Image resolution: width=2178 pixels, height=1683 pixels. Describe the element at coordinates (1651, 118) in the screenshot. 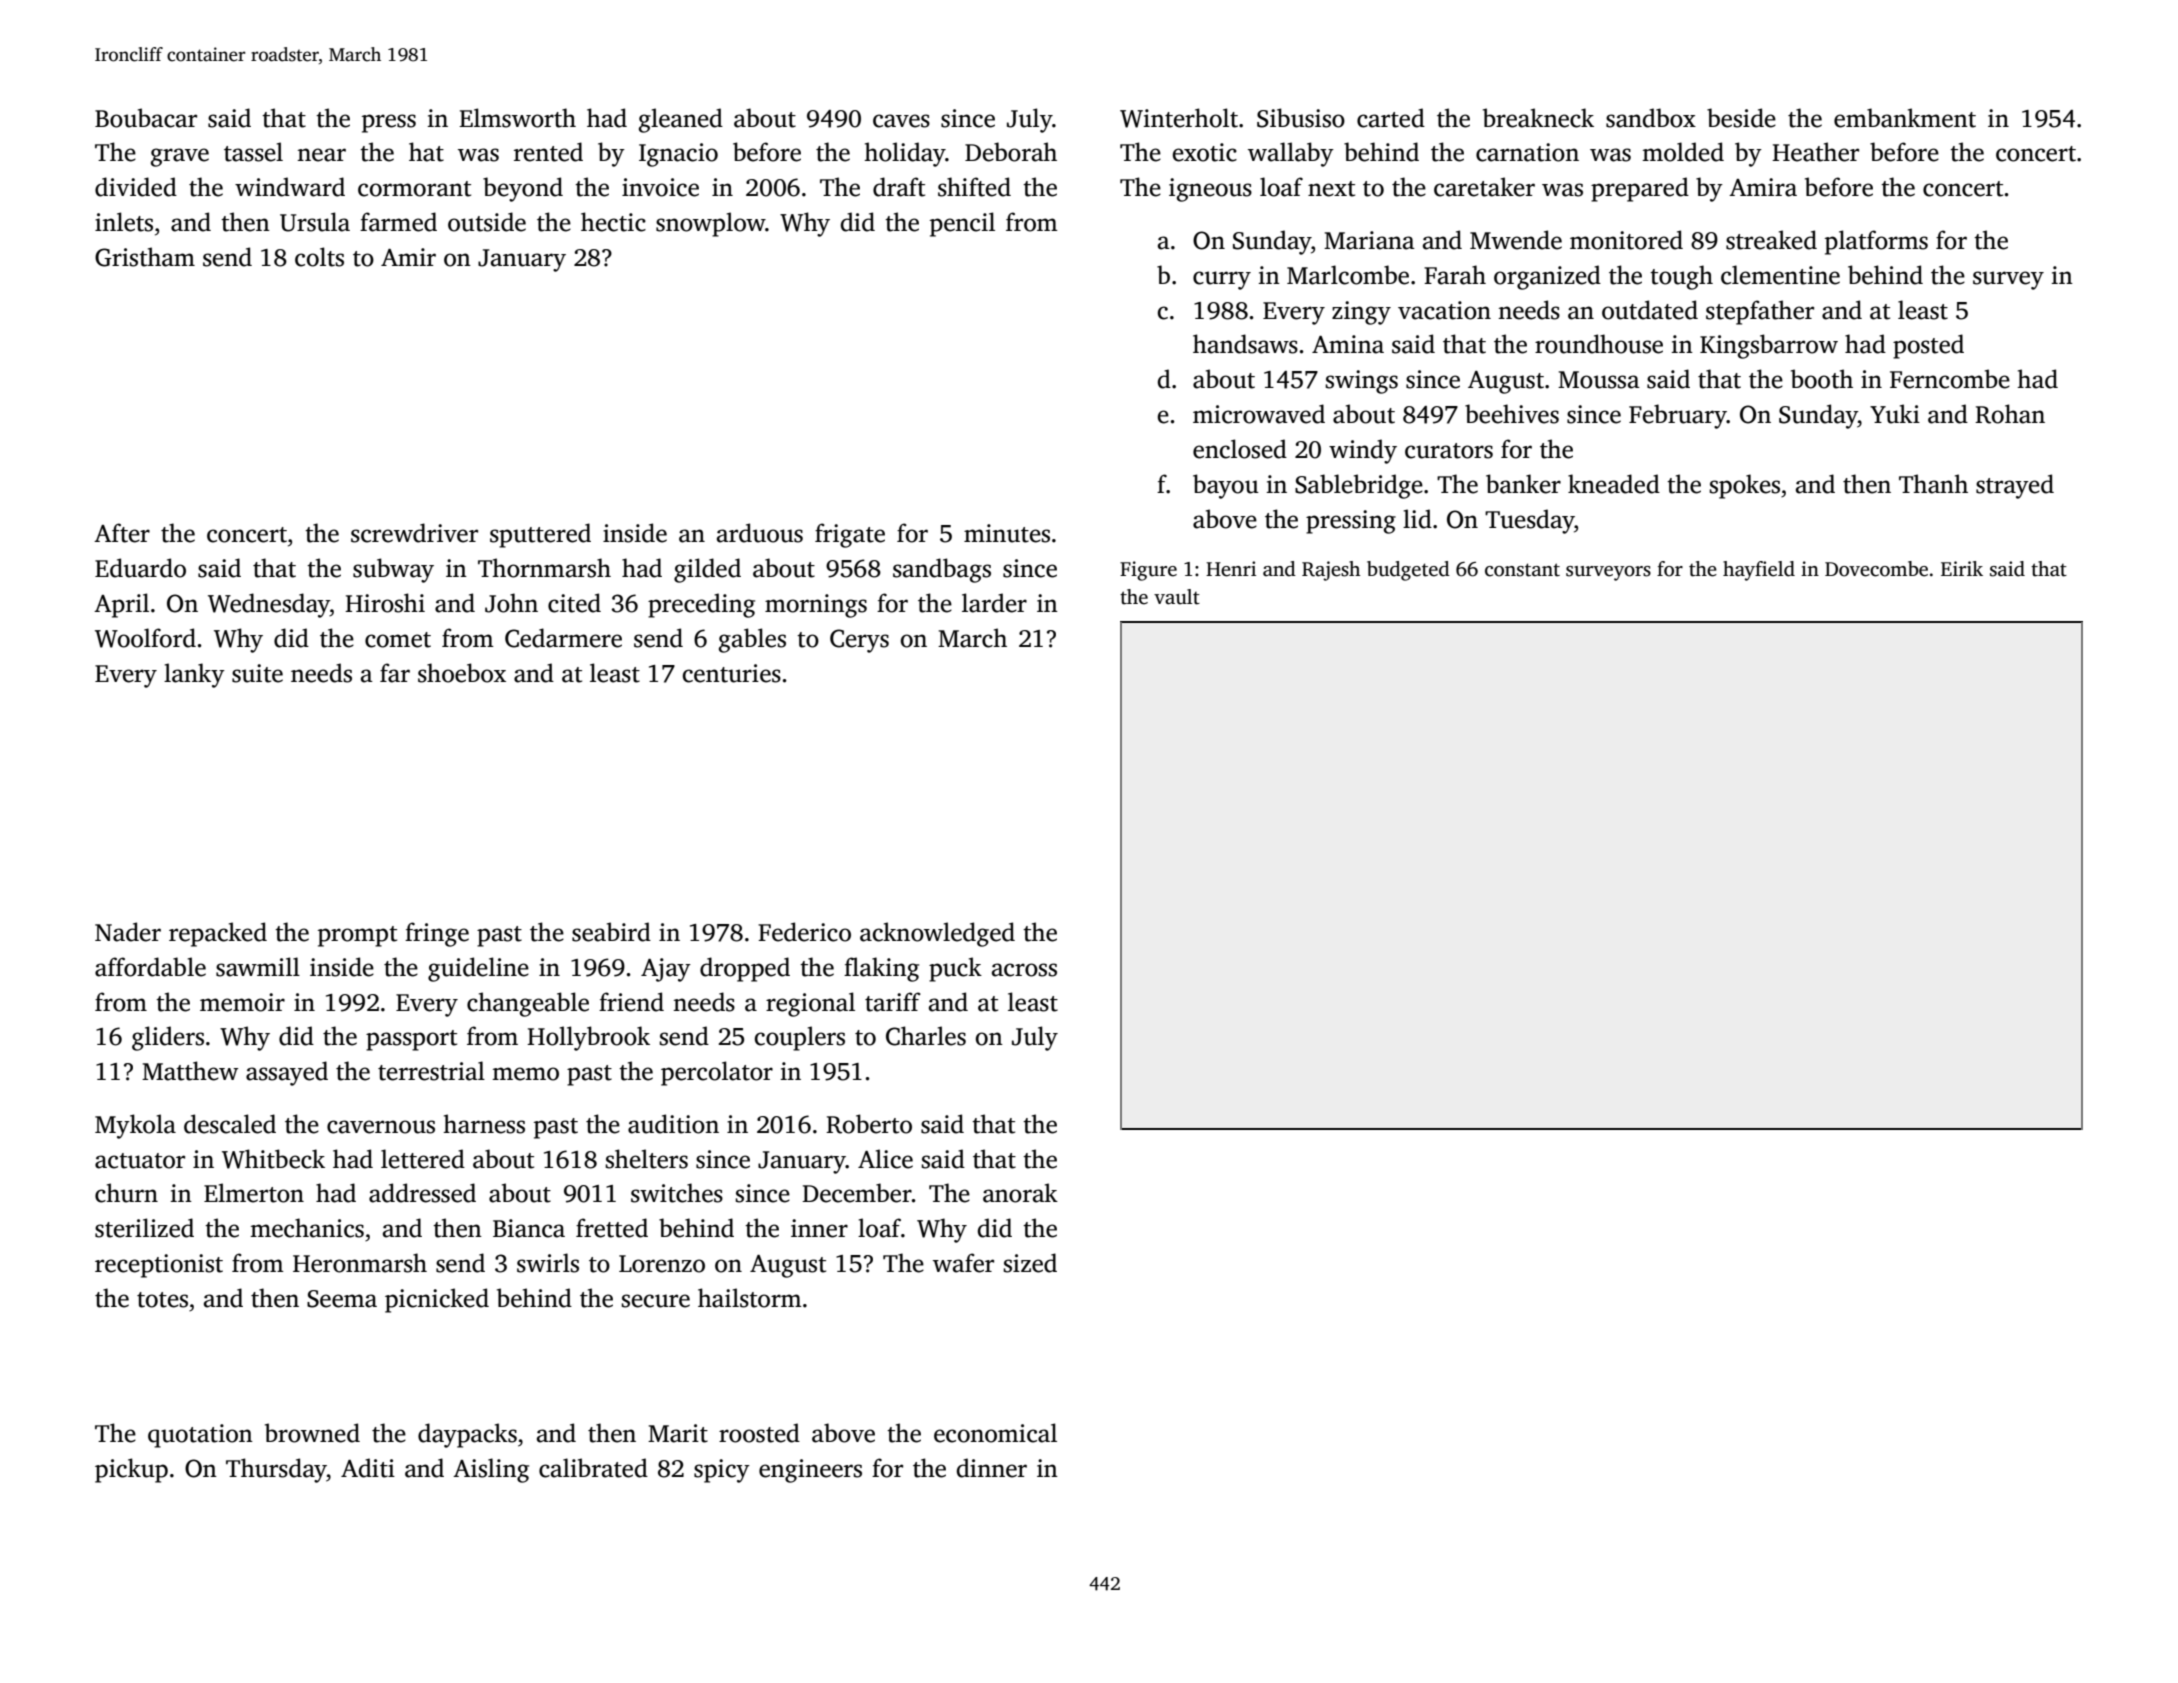

I see `sandbox` at that location.
